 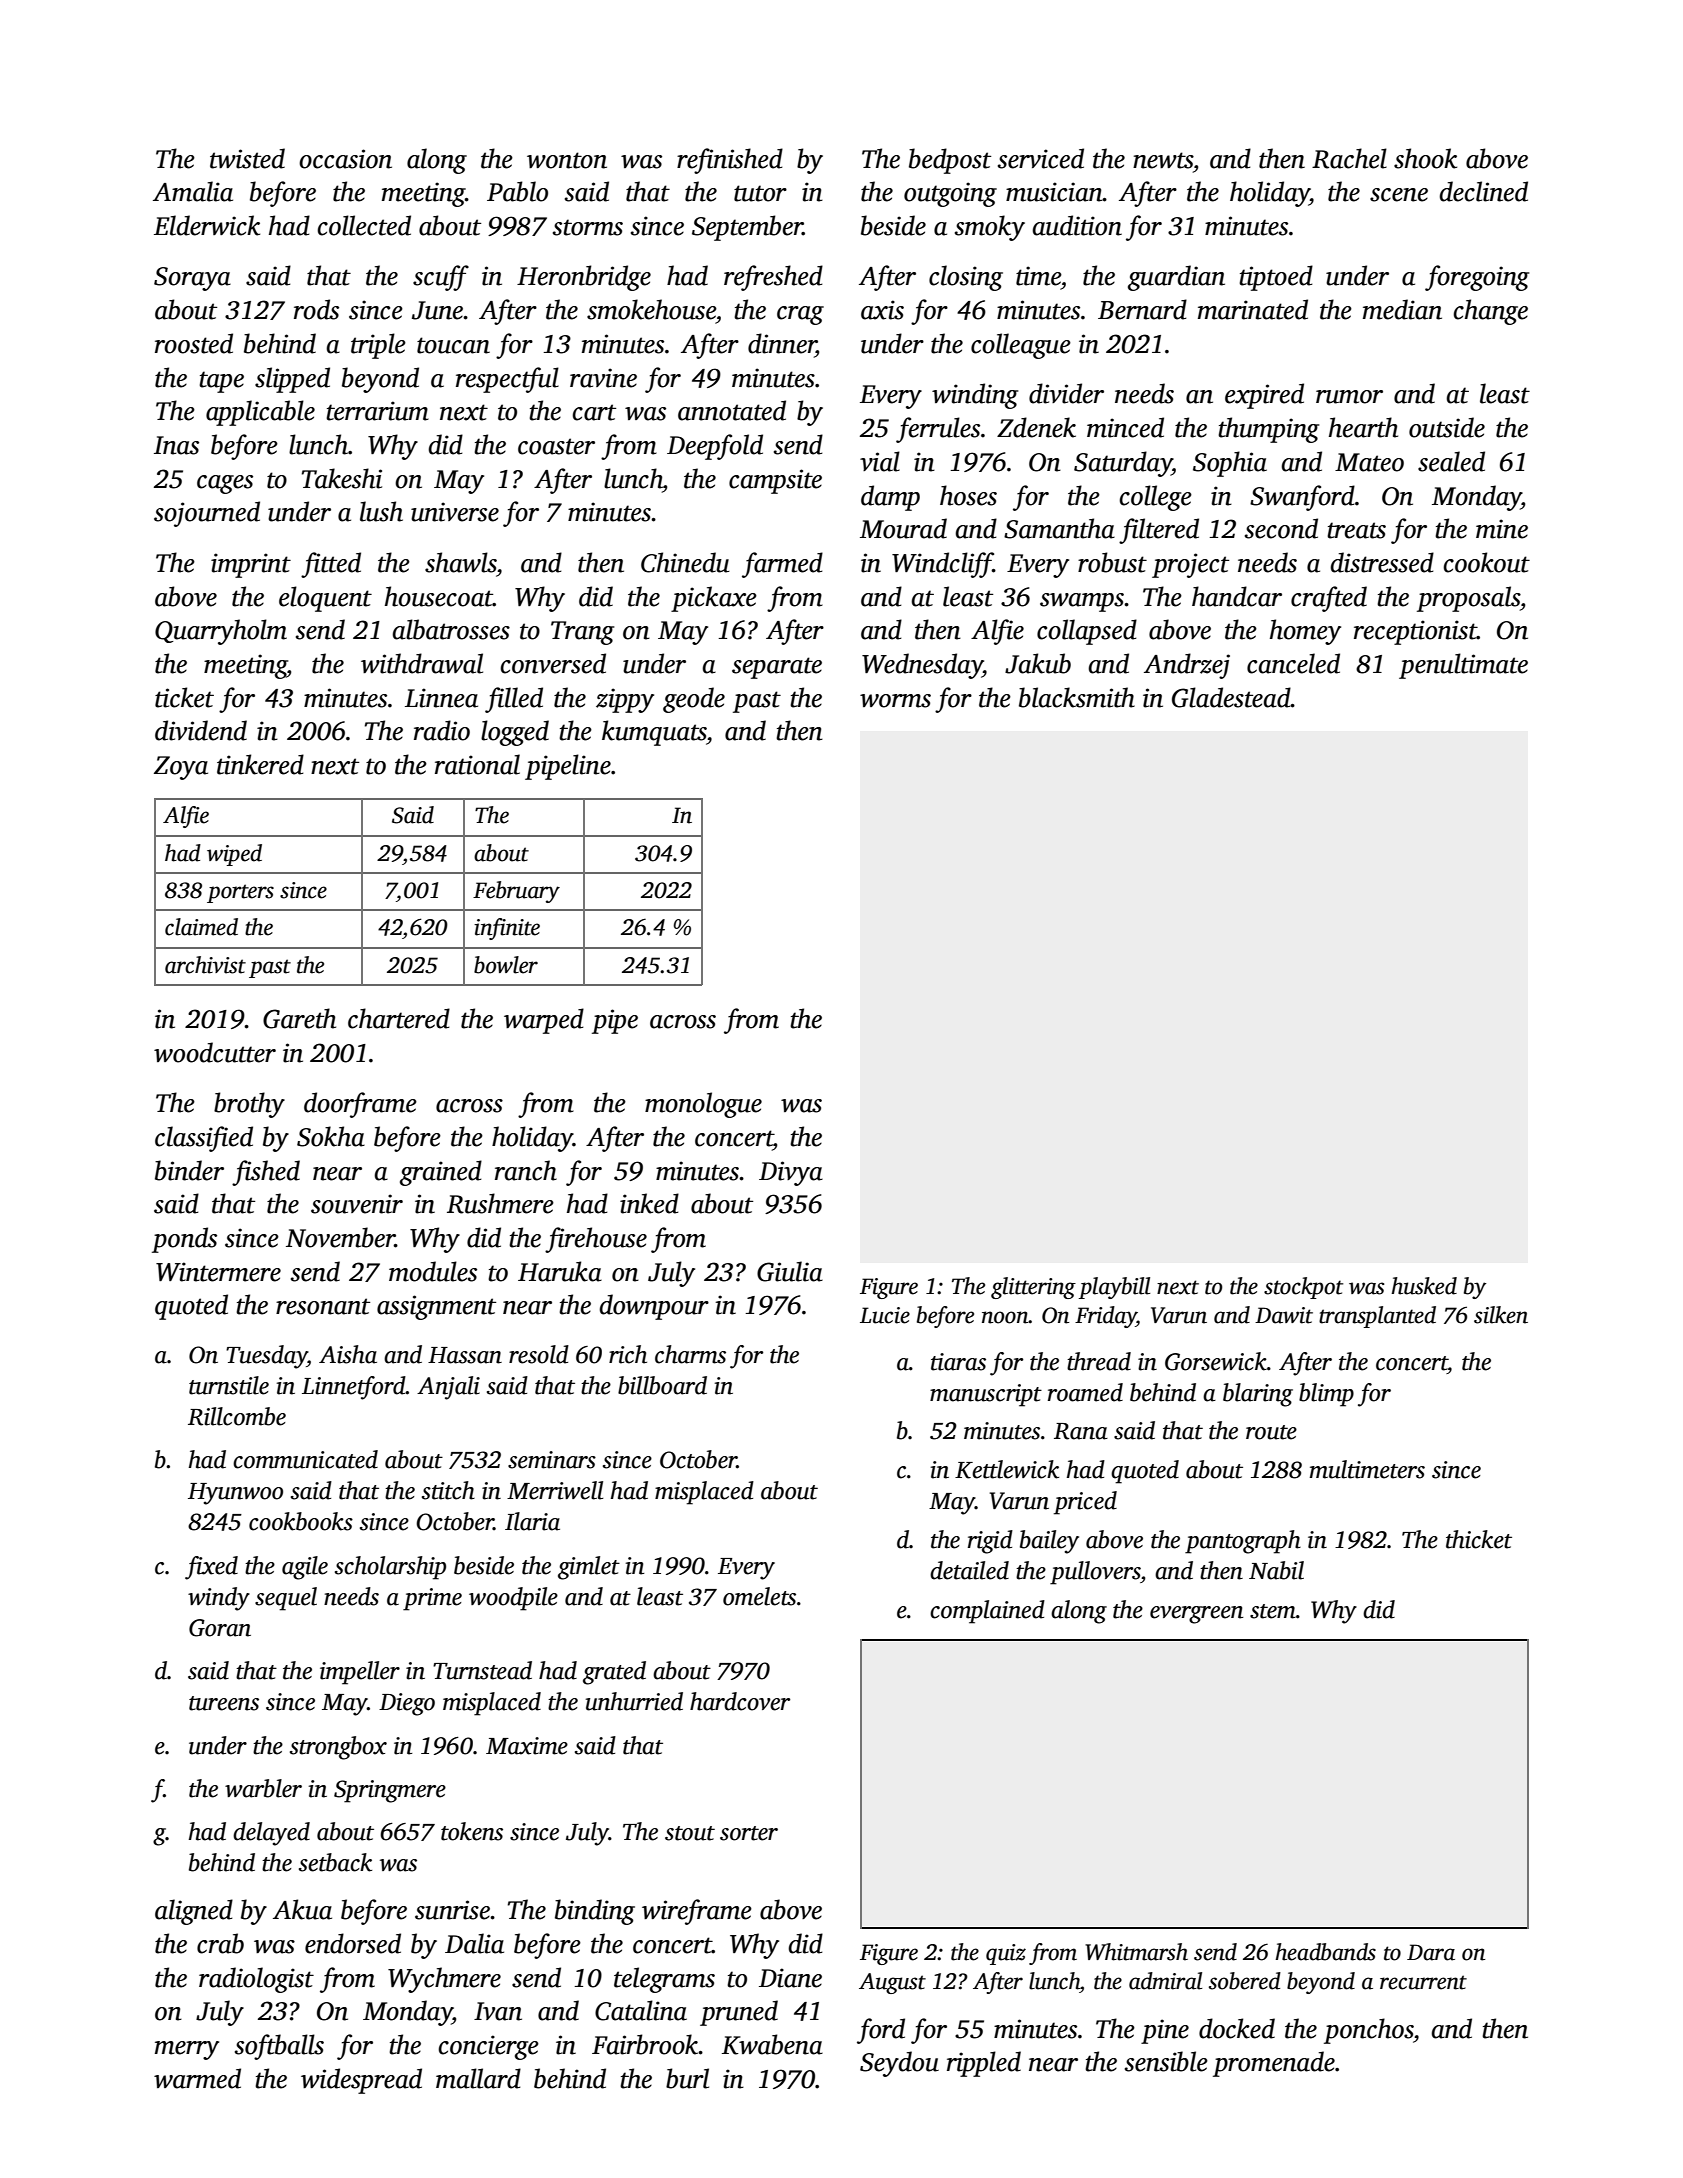 What do you see at coordinates (703, 1105) in the image?
I see `monologue` at bounding box center [703, 1105].
